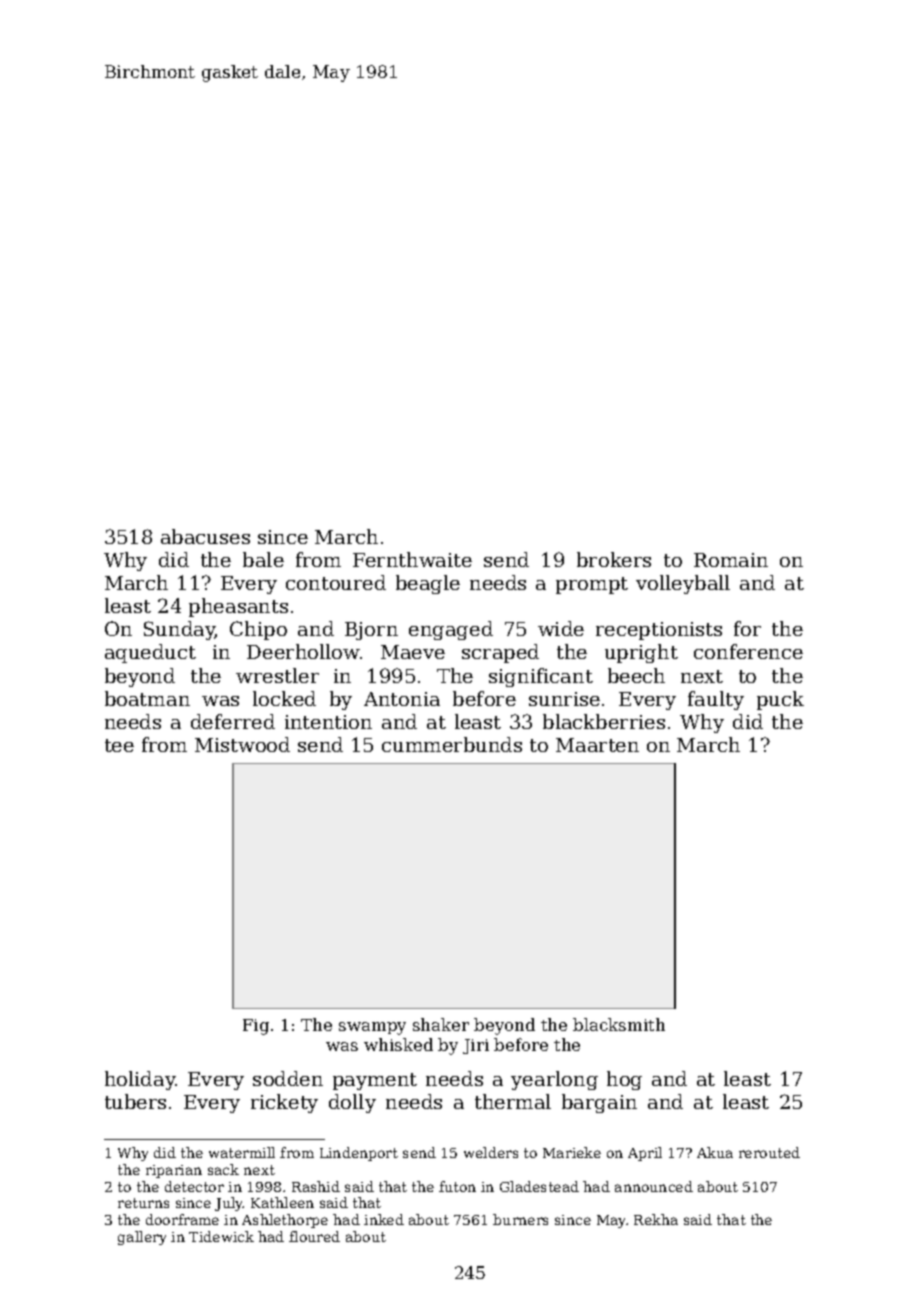 The height and width of the image is (1316, 908). What do you see at coordinates (277, 675) in the image?
I see `wrestler` at bounding box center [277, 675].
